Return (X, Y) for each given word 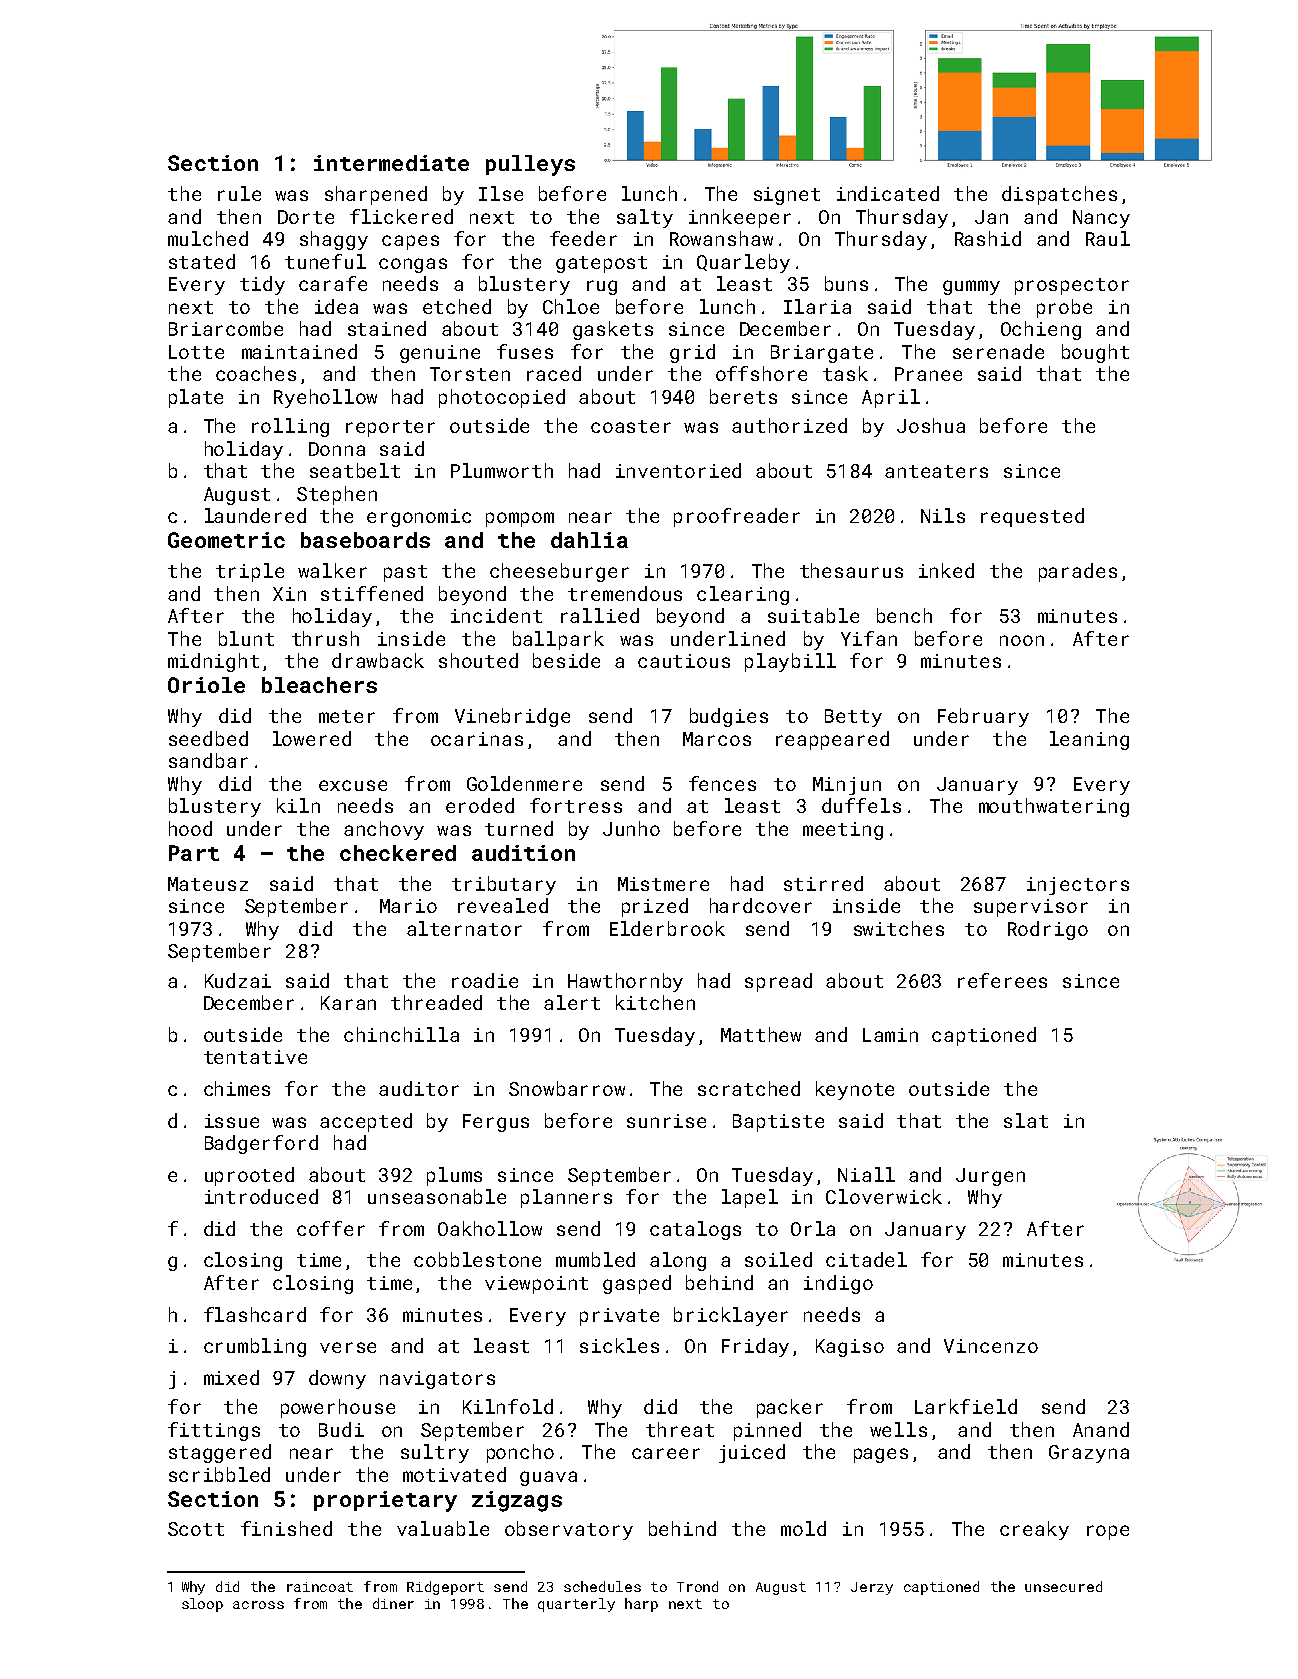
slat (1026, 1120)
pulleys (530, 165)
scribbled (219, 1474)
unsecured (1063, 1586)
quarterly (576, 1605)
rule (239, 193)
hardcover (761, 905)
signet (787, 196)
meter (347, 716)
